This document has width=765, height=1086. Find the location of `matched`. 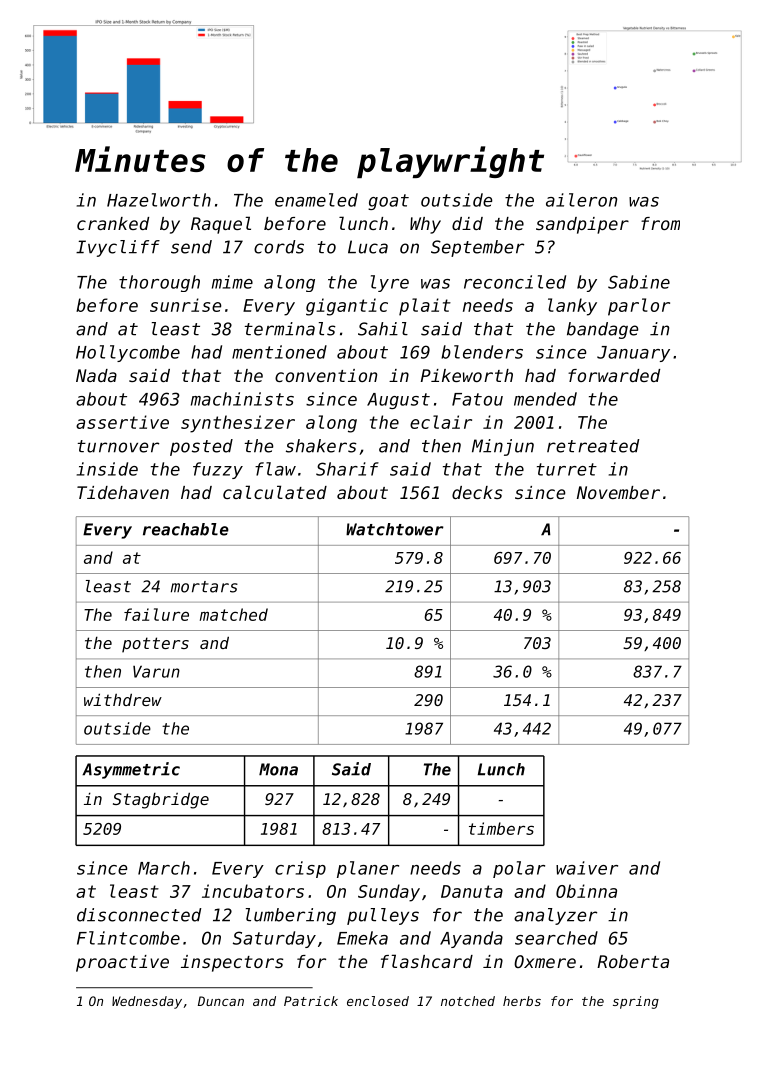

matched is located at coordinates (234, 614).
